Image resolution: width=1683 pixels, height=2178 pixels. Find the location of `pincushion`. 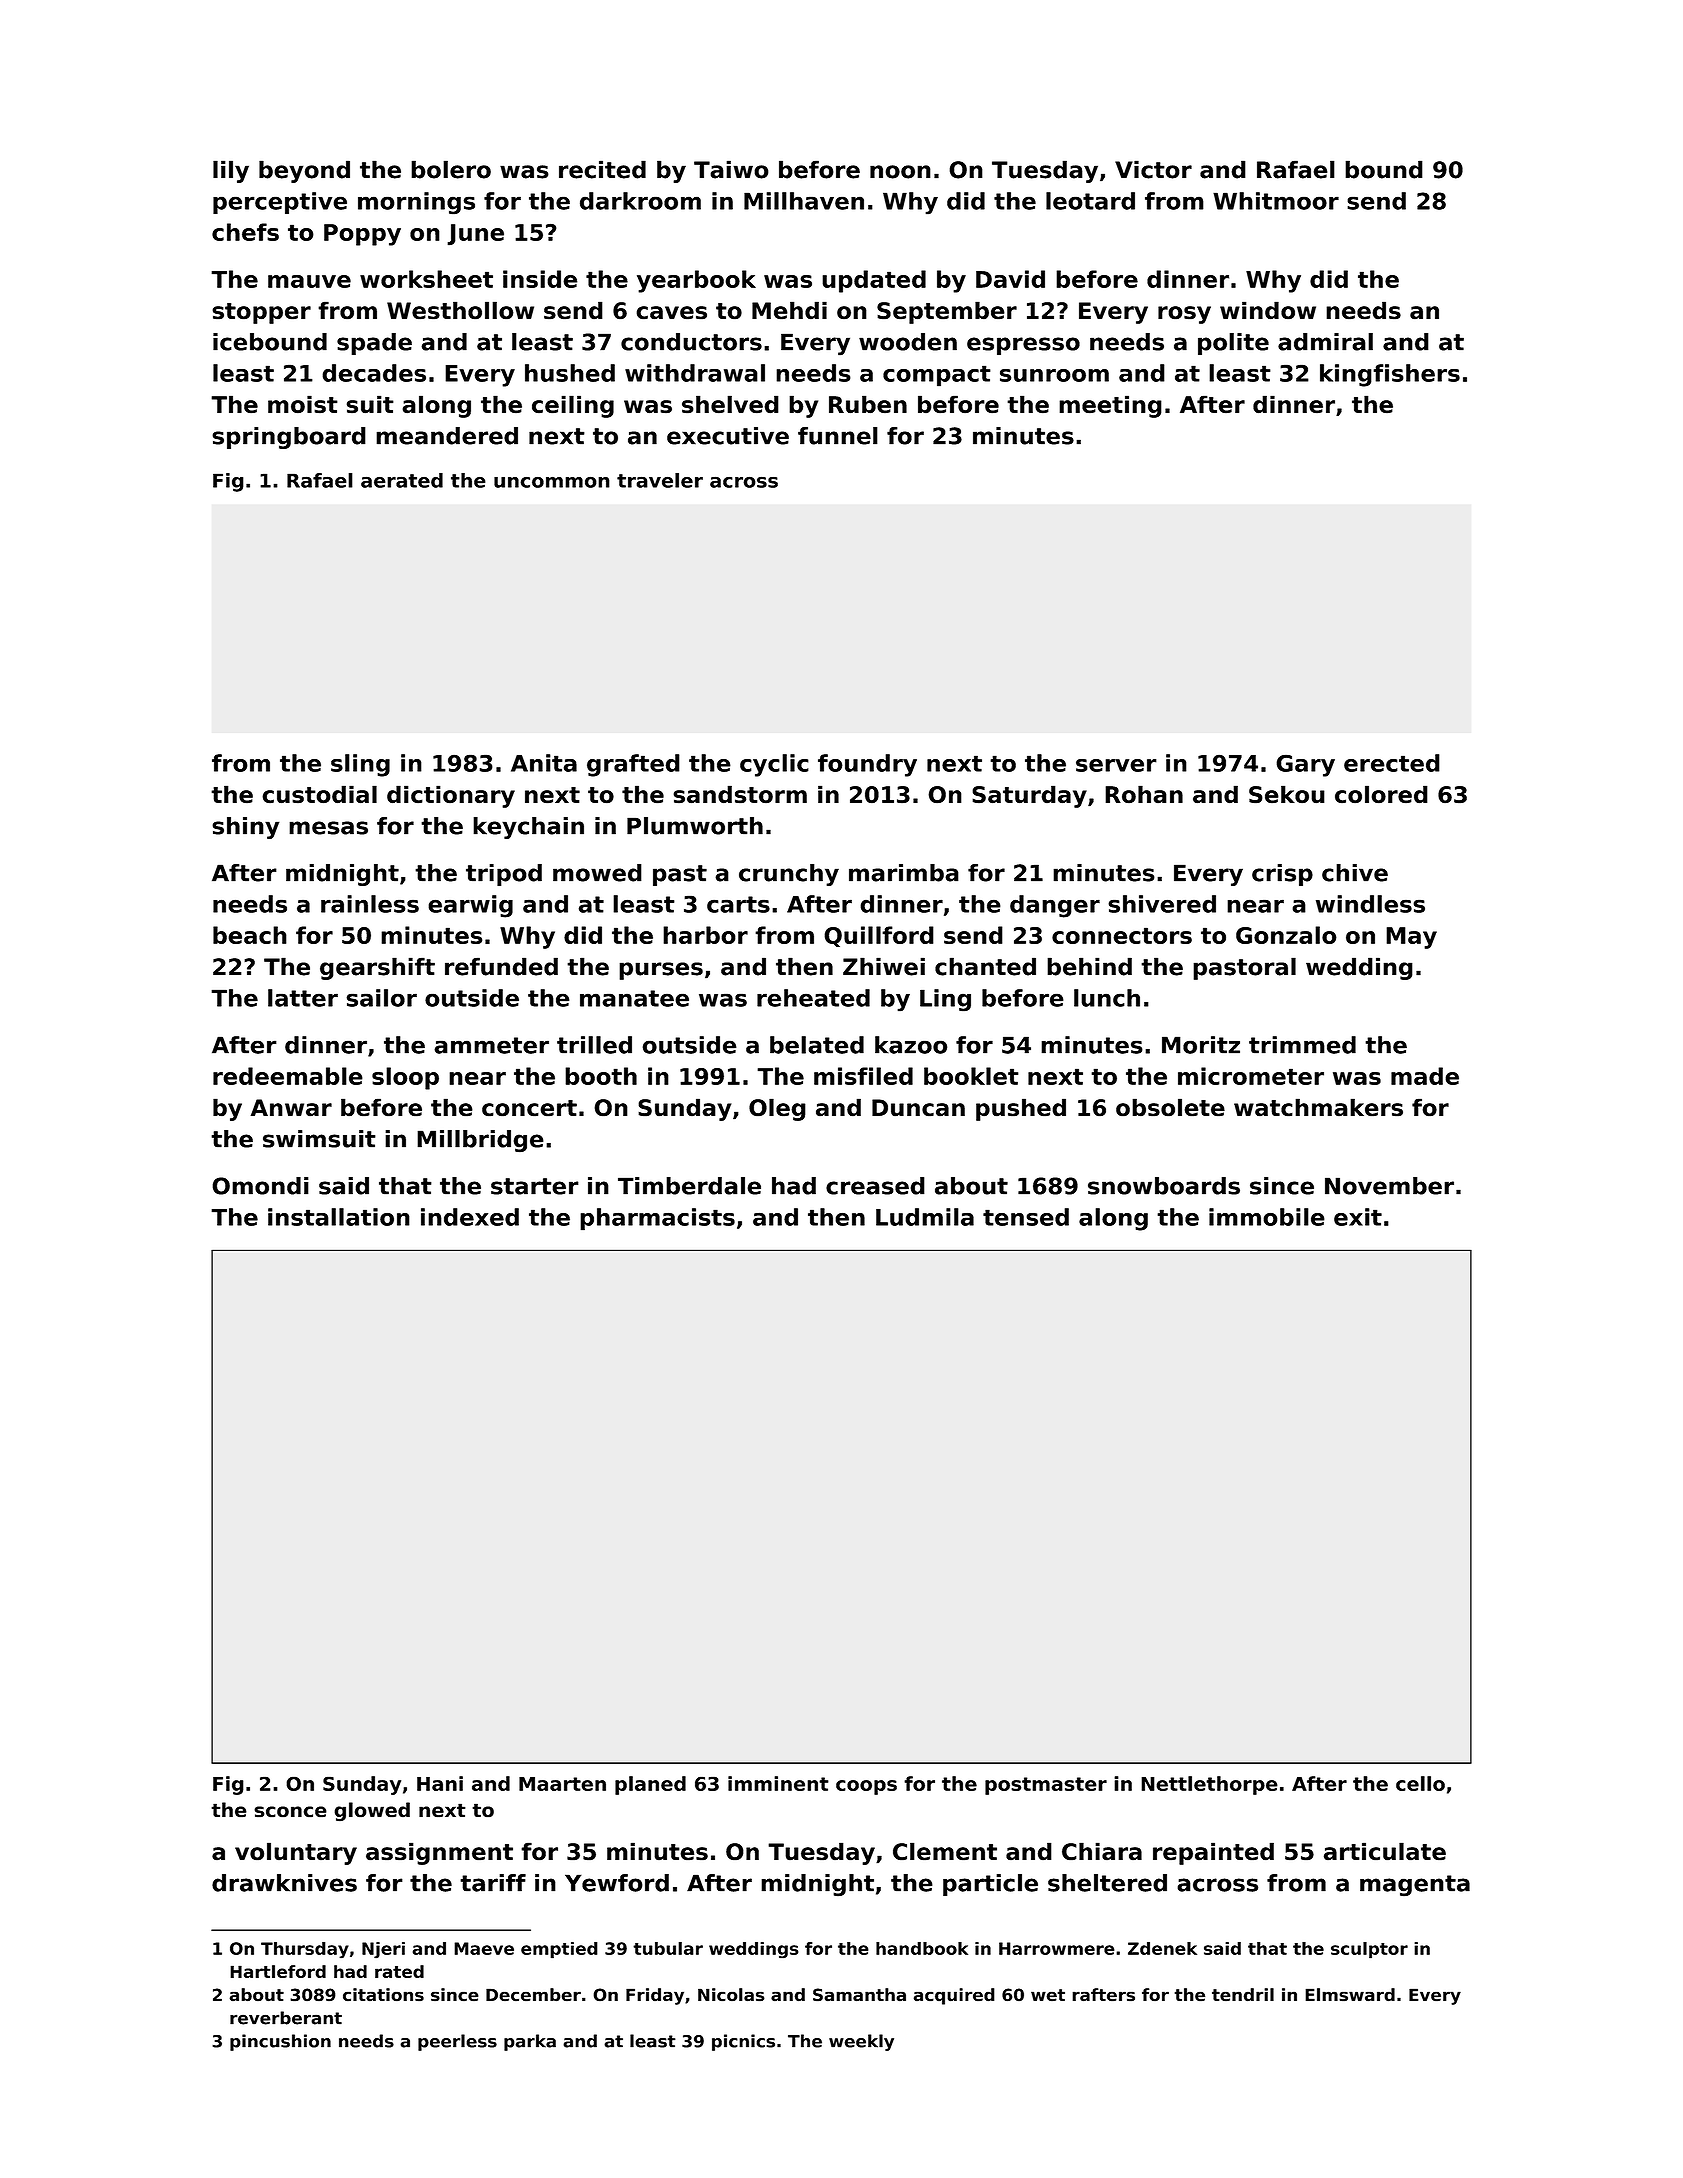

pincushion is located at coordinates (280, 2042).
